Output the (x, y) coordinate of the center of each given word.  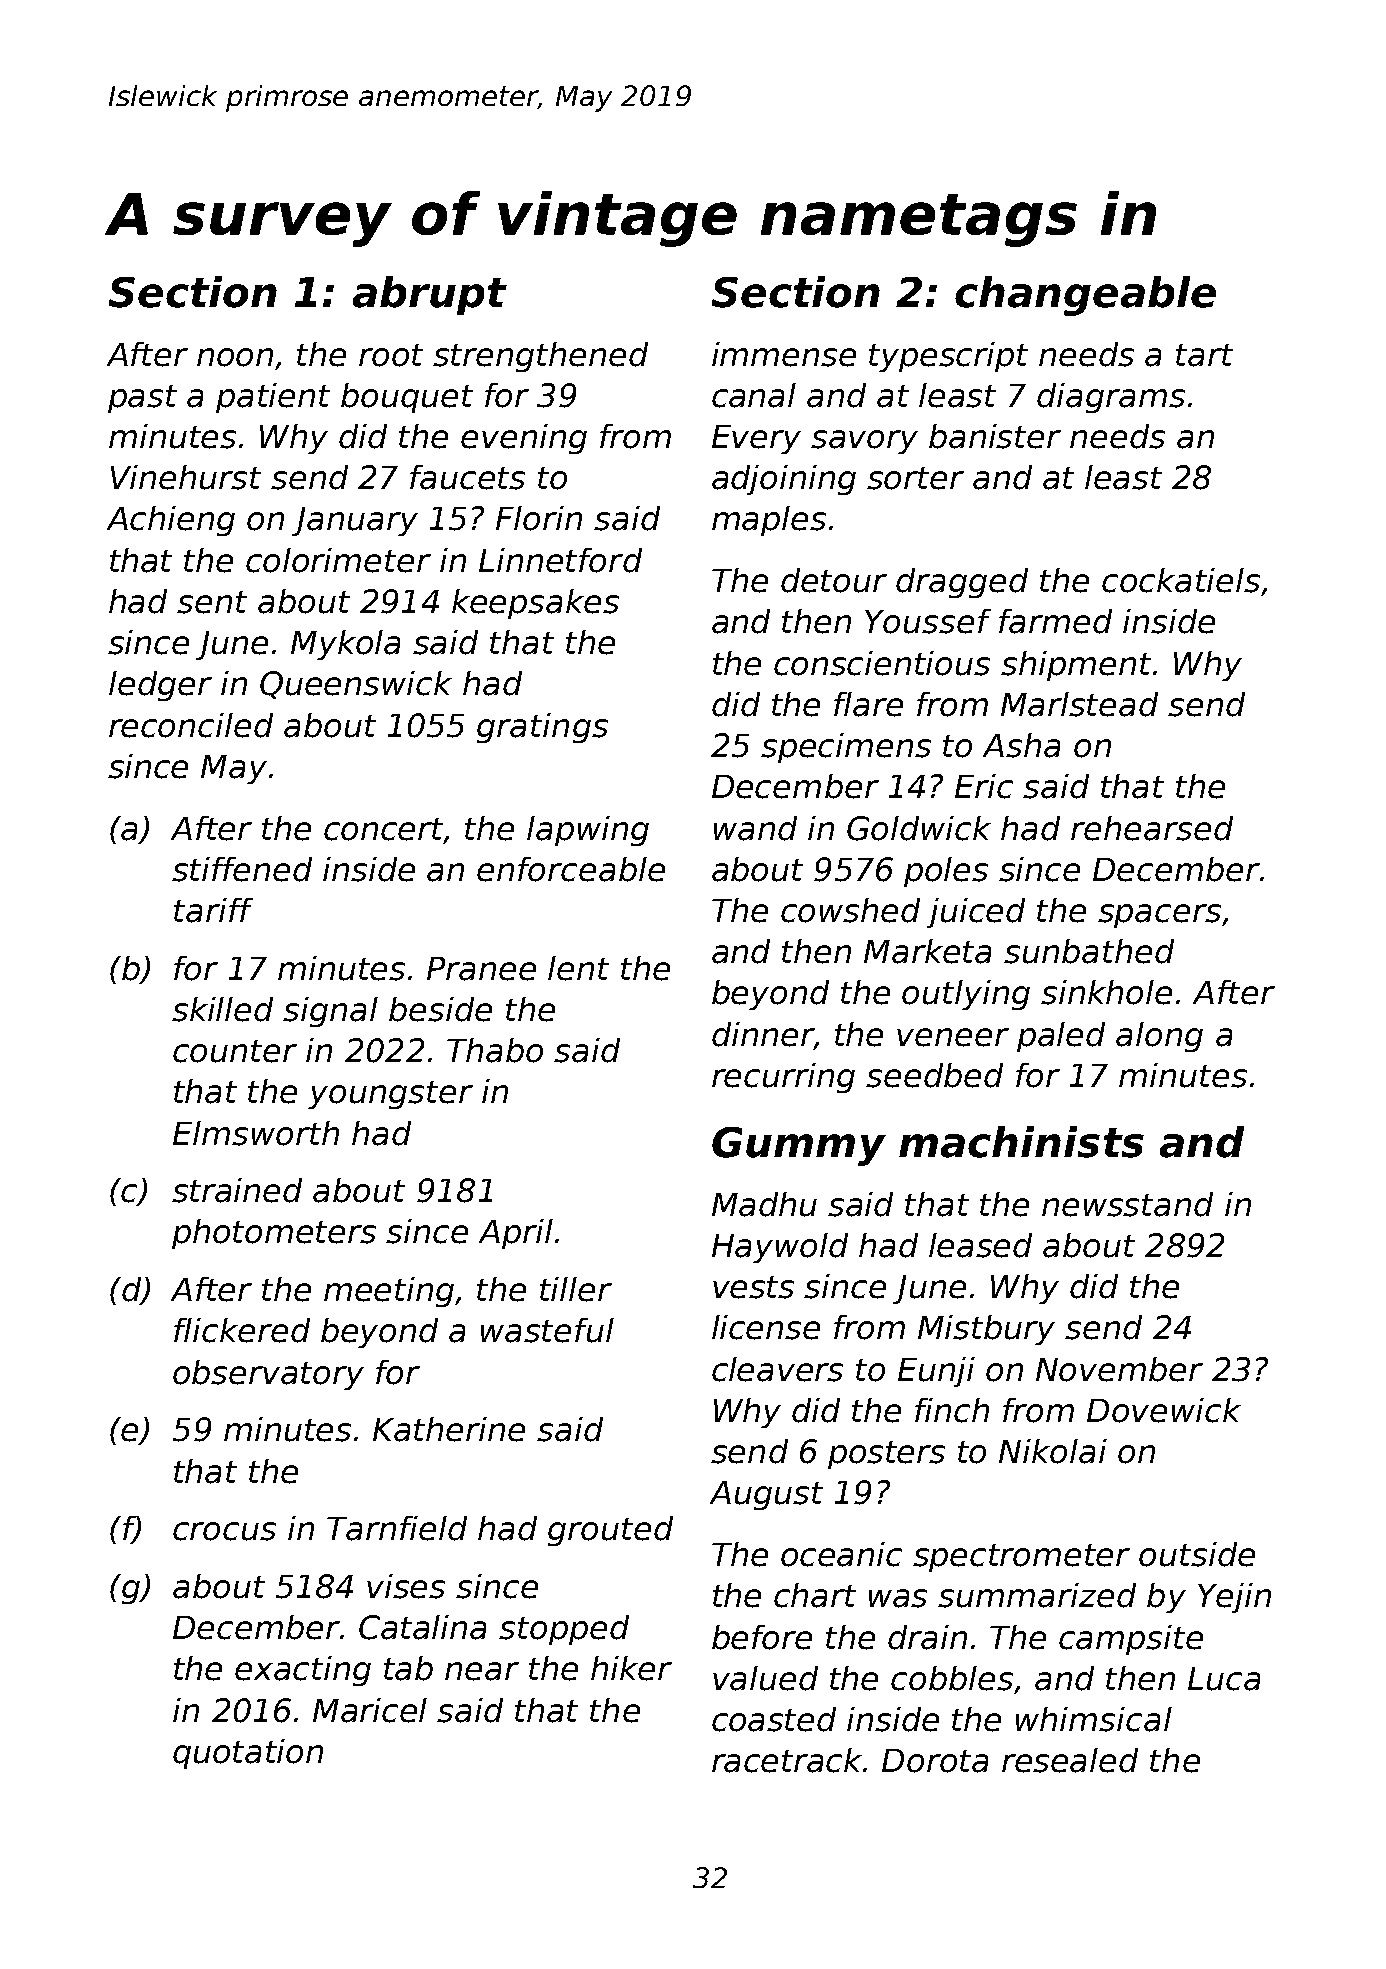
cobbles (952, 1678)
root (391, 355)
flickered (242, 1330)
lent (578, 968)
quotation (248, 1754)
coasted (774, 1719)
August (766, 1495)
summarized (1037, 1595)
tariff (213, 910)
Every (756, 439)
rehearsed (1152, 828)
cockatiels (1181, 580)
